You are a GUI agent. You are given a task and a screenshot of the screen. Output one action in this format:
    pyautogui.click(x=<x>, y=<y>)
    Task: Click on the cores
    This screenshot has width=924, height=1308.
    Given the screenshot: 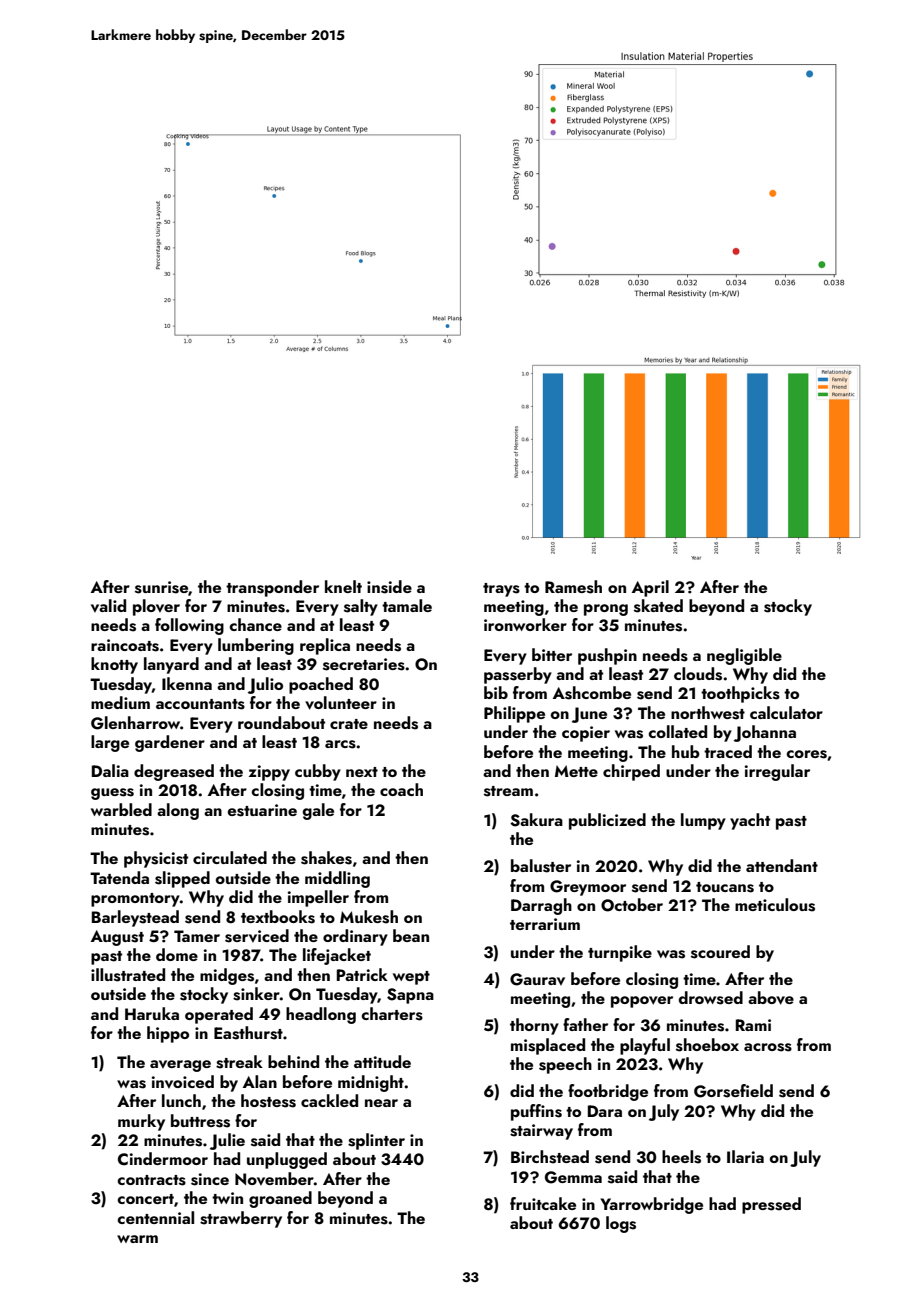 What is the action you would take?
    pyautogui.click(x=806, y=754)
